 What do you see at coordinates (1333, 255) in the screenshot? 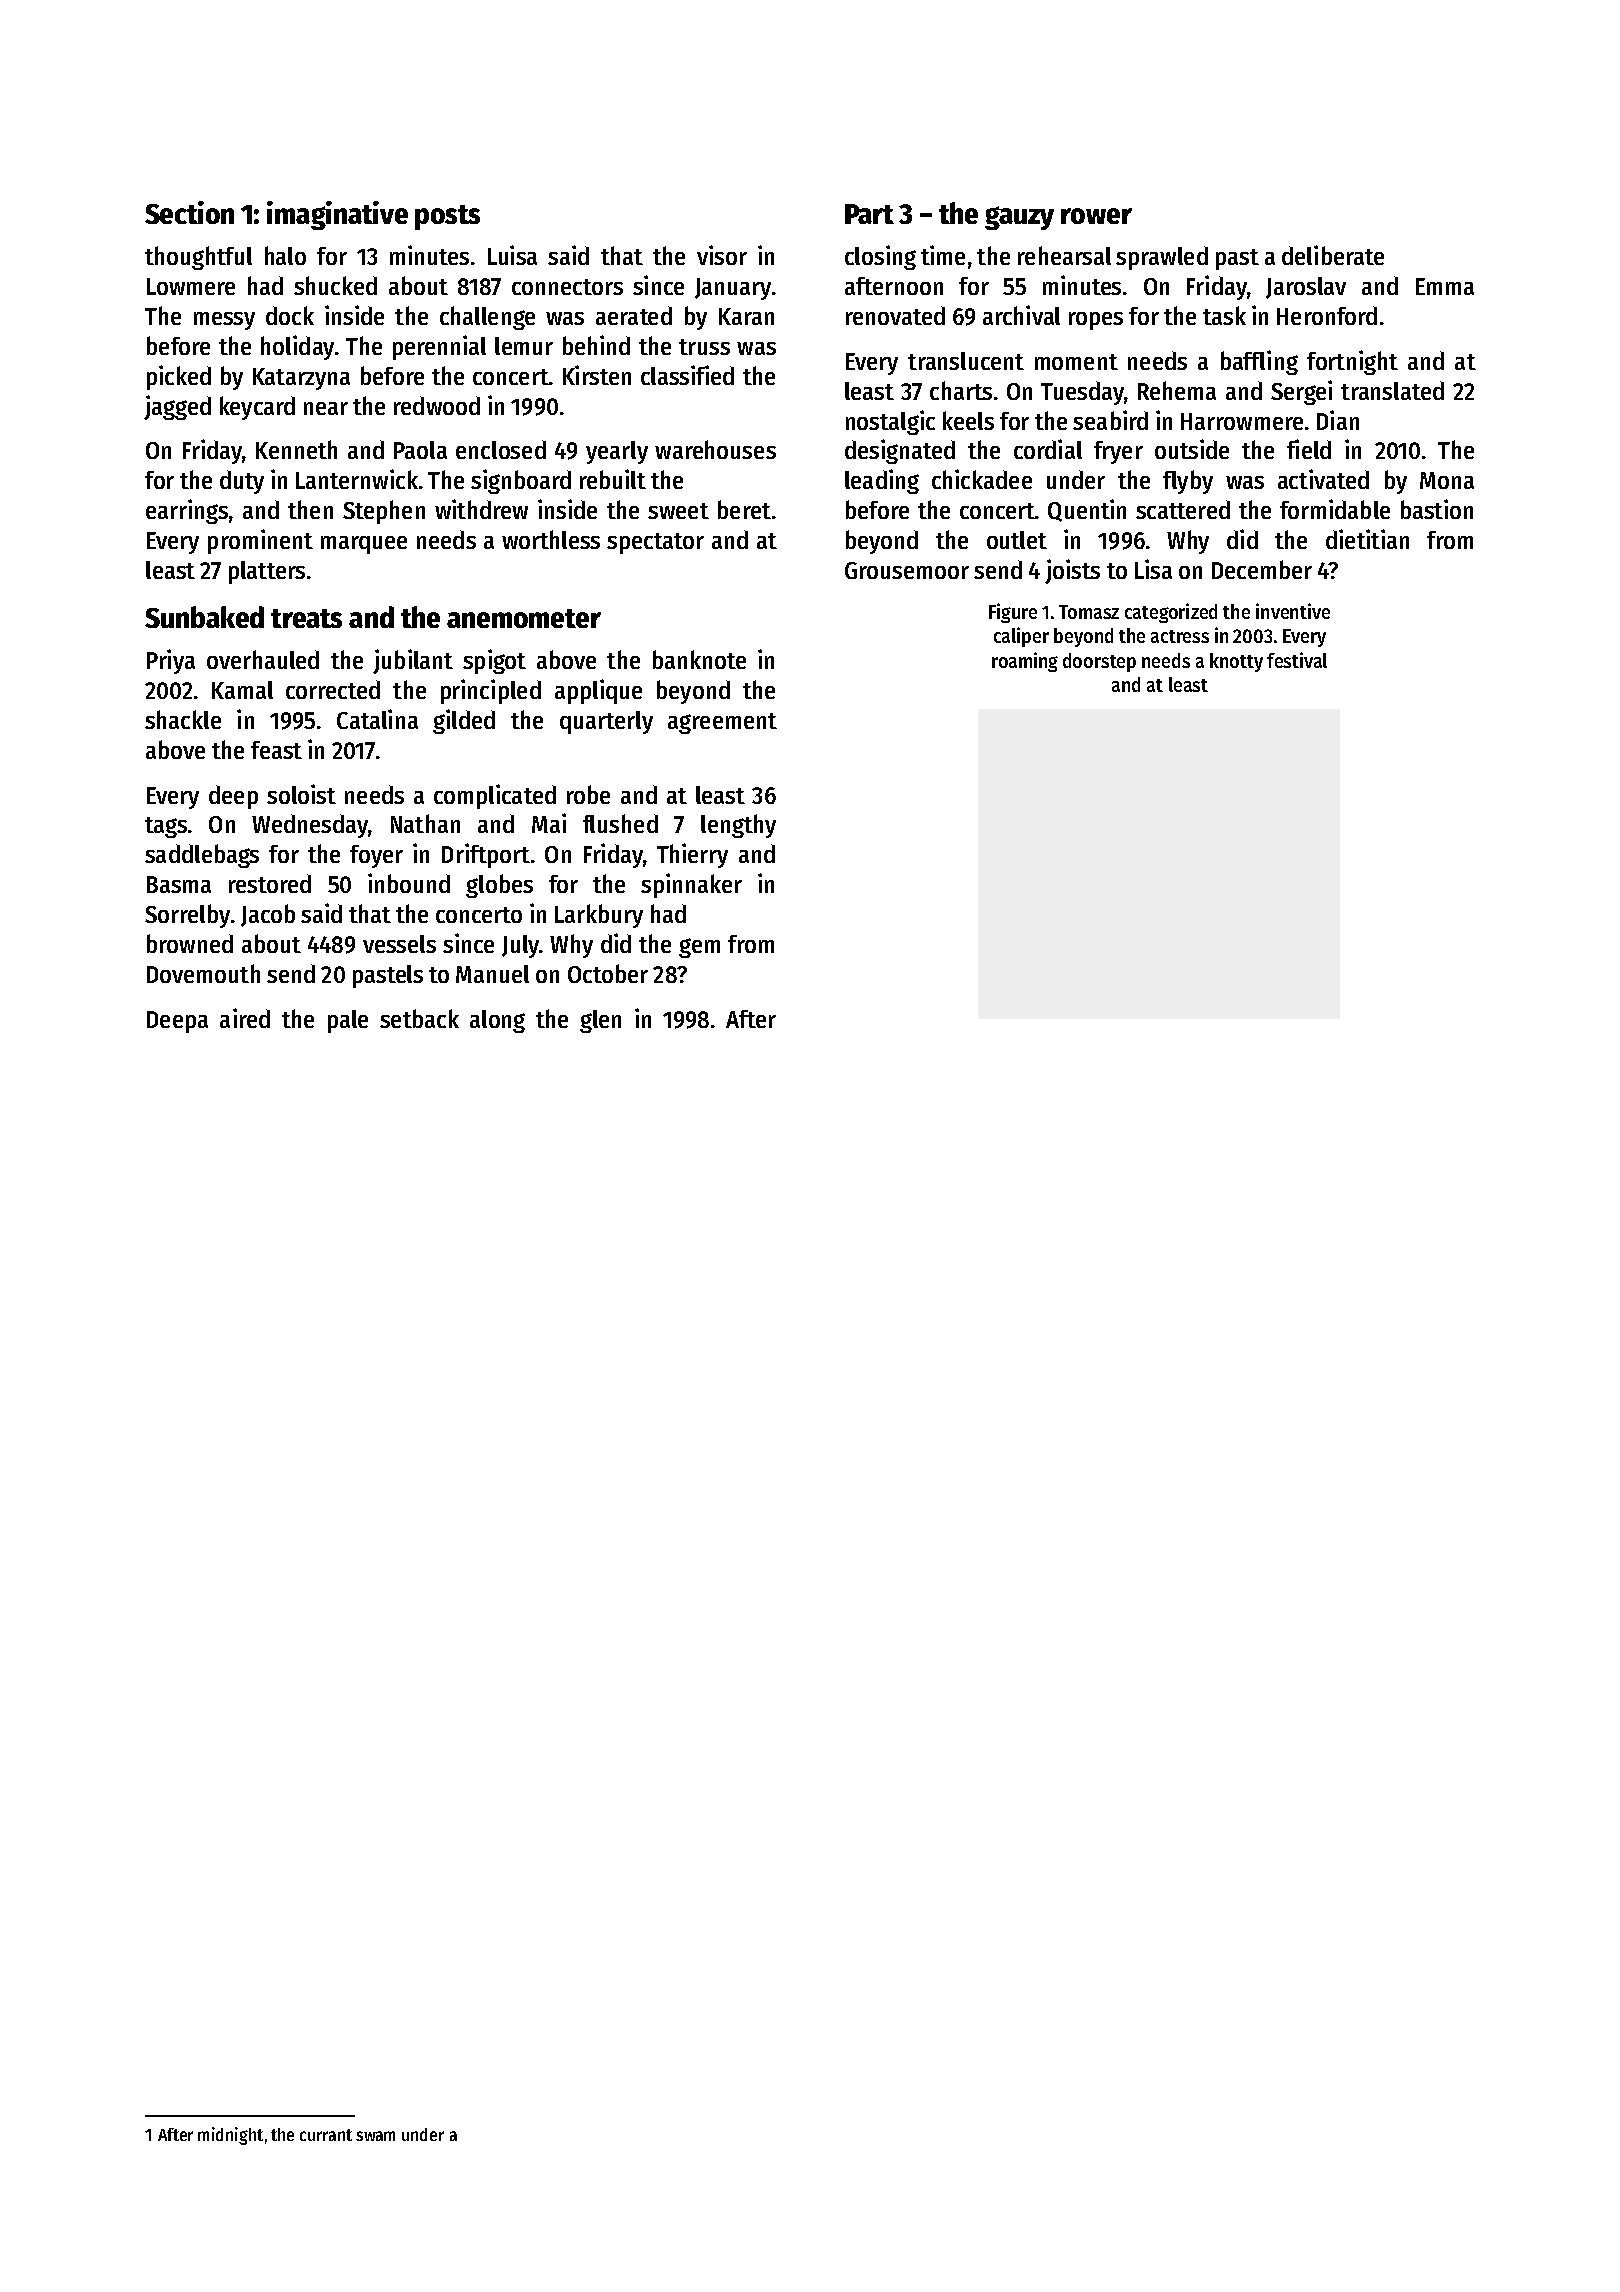
I see `deliberate` at bounding box center [1333, 255].
